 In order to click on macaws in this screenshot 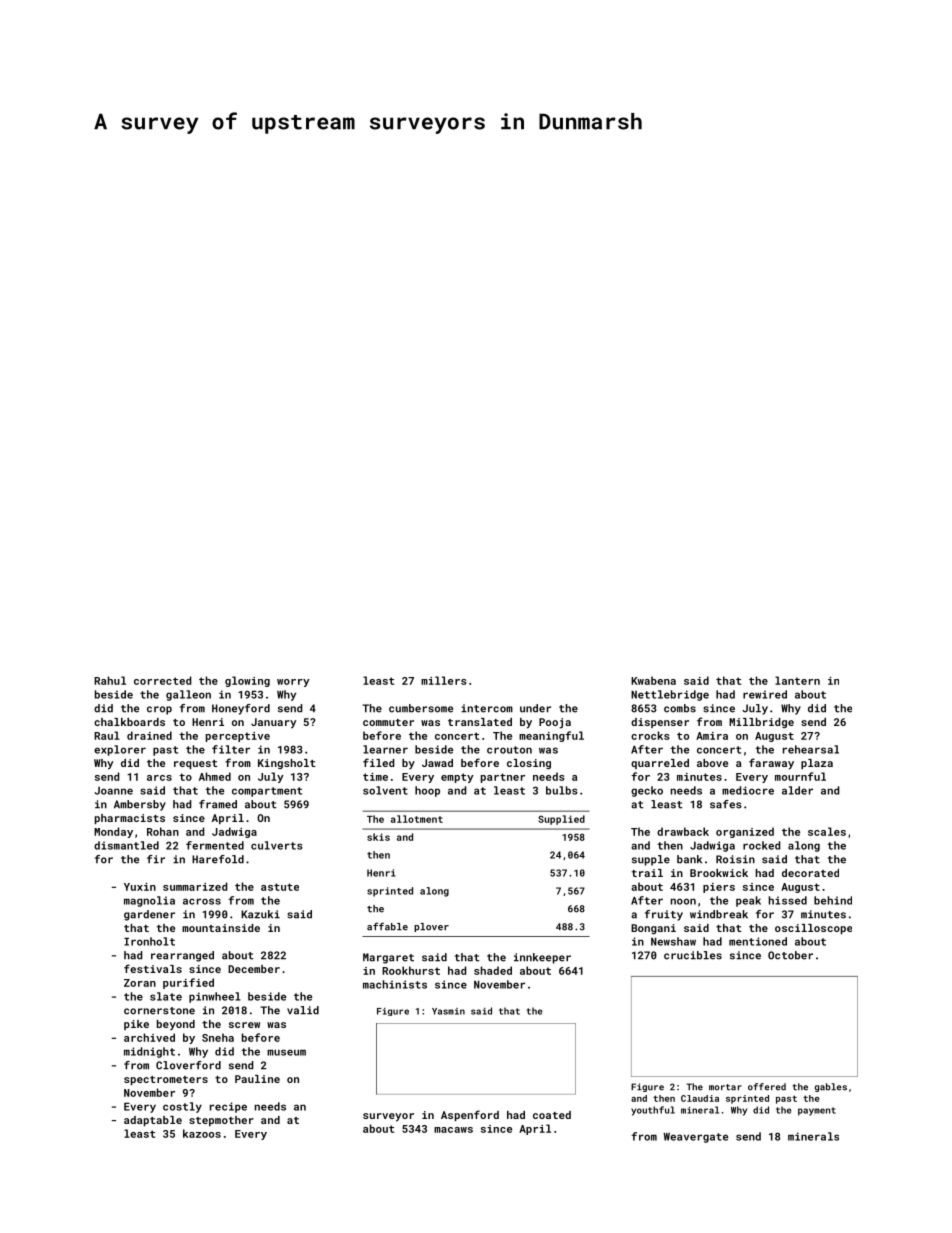, I will do `click(453, 1130)`.
